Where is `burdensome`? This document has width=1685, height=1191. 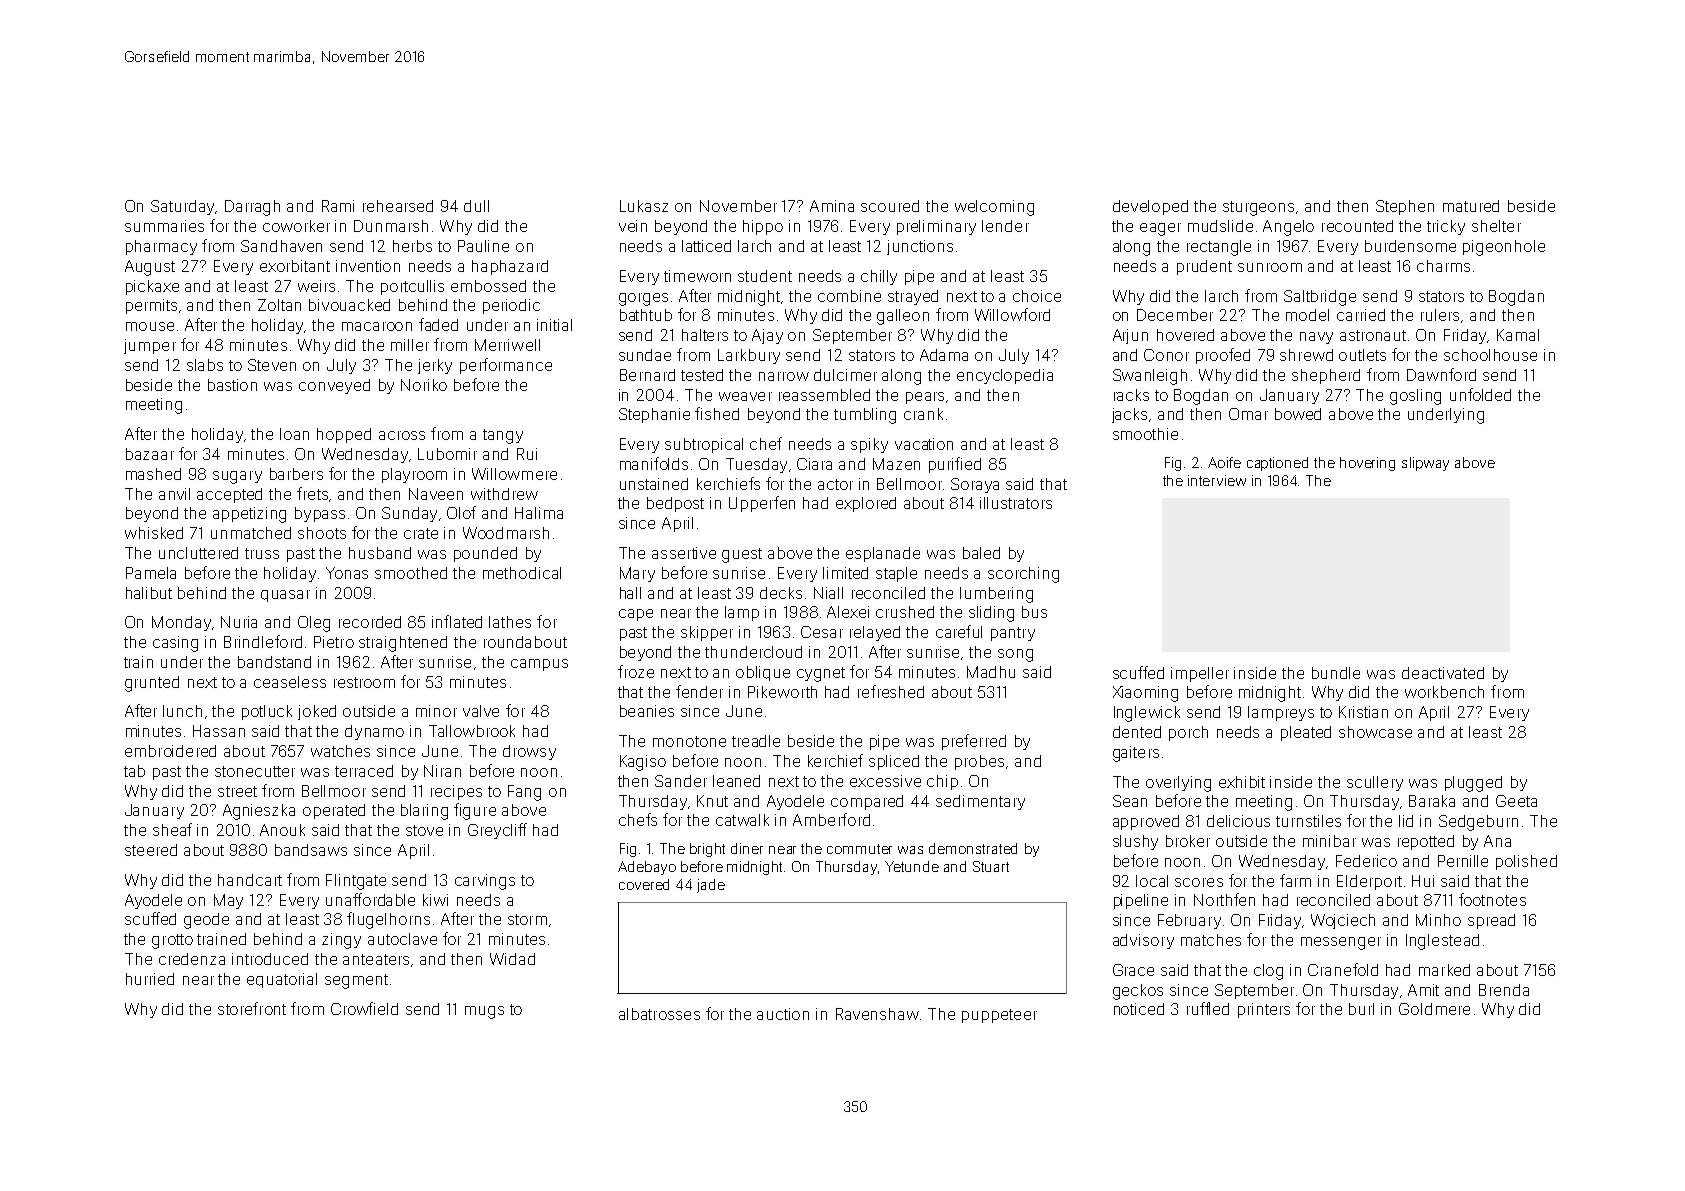 burdensome is located at coordinates (1410, 246).
